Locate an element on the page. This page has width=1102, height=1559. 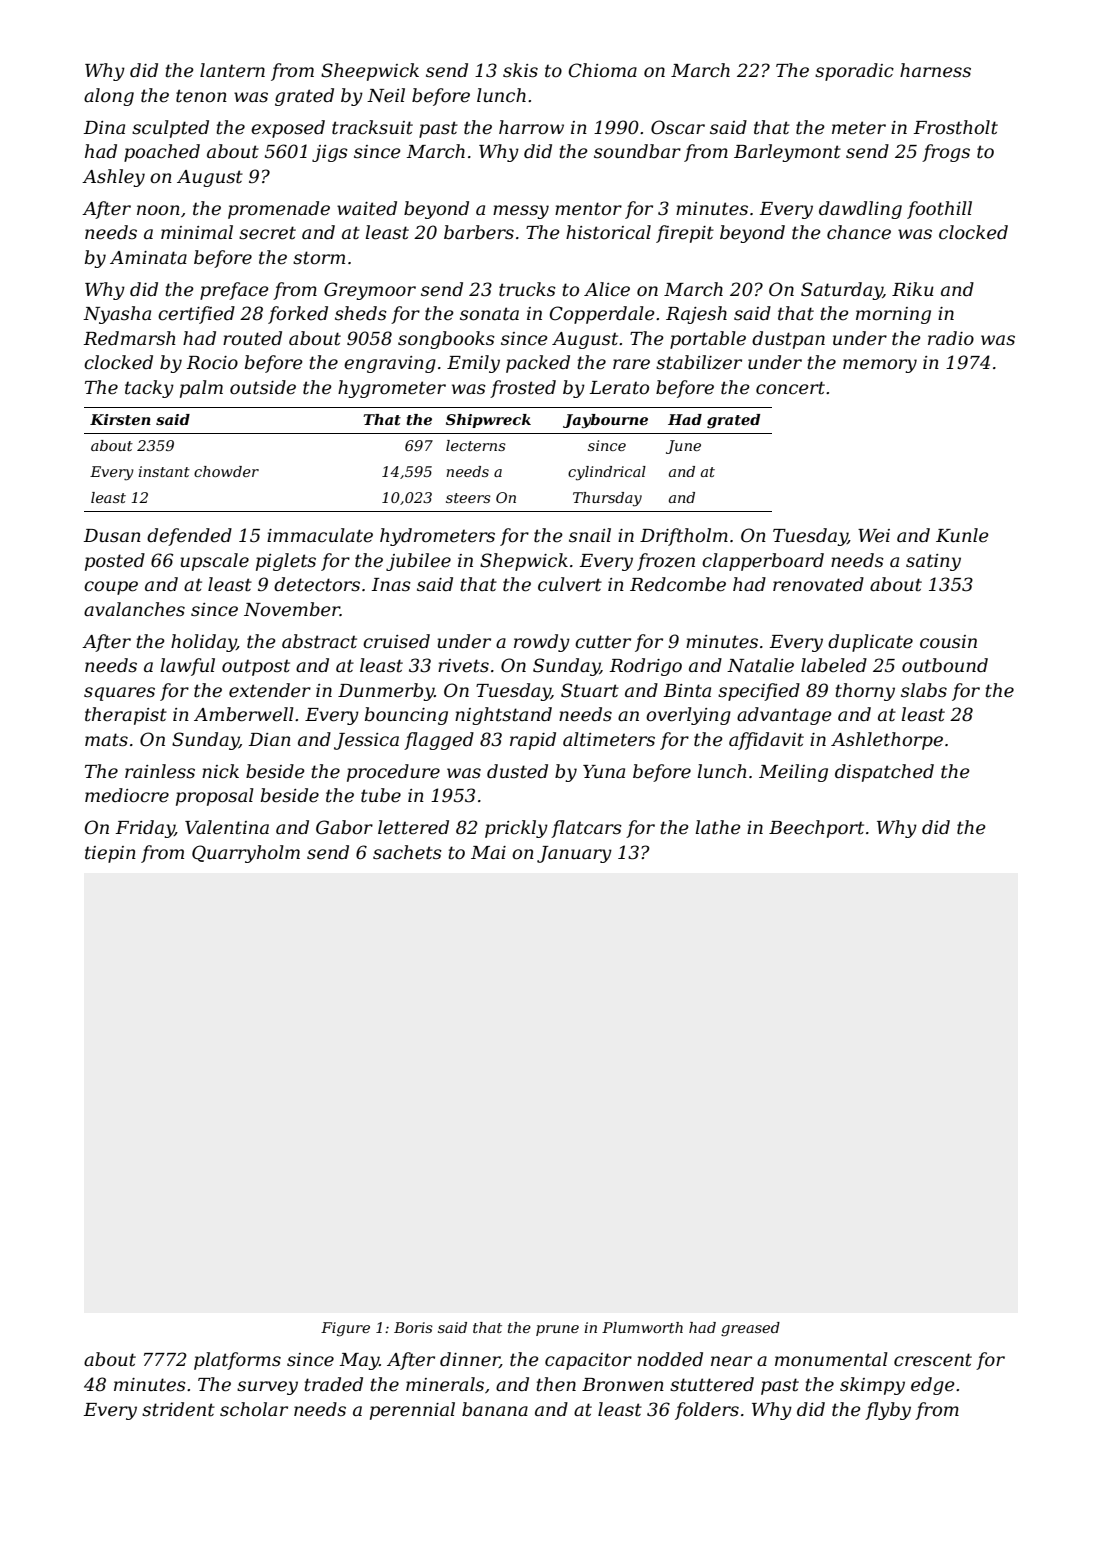
along is located at coordinates (109, 97).
